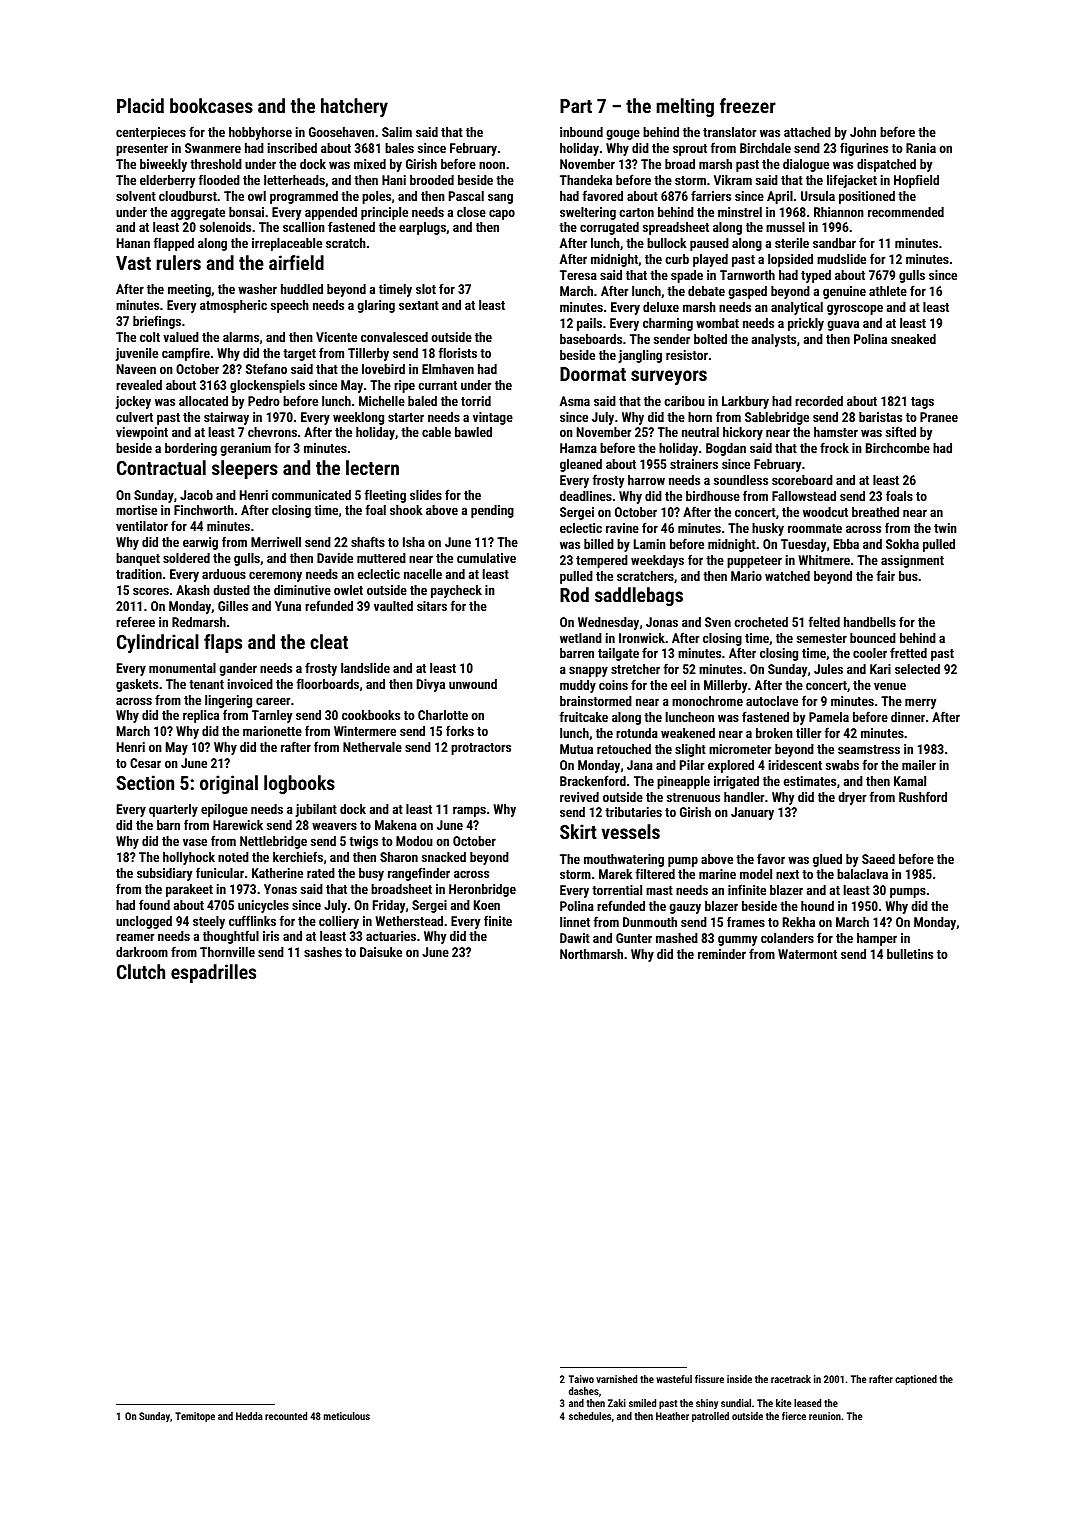 This screenshot has width=1078, height=1525. I want to click on Rania, so click(921, 148).
